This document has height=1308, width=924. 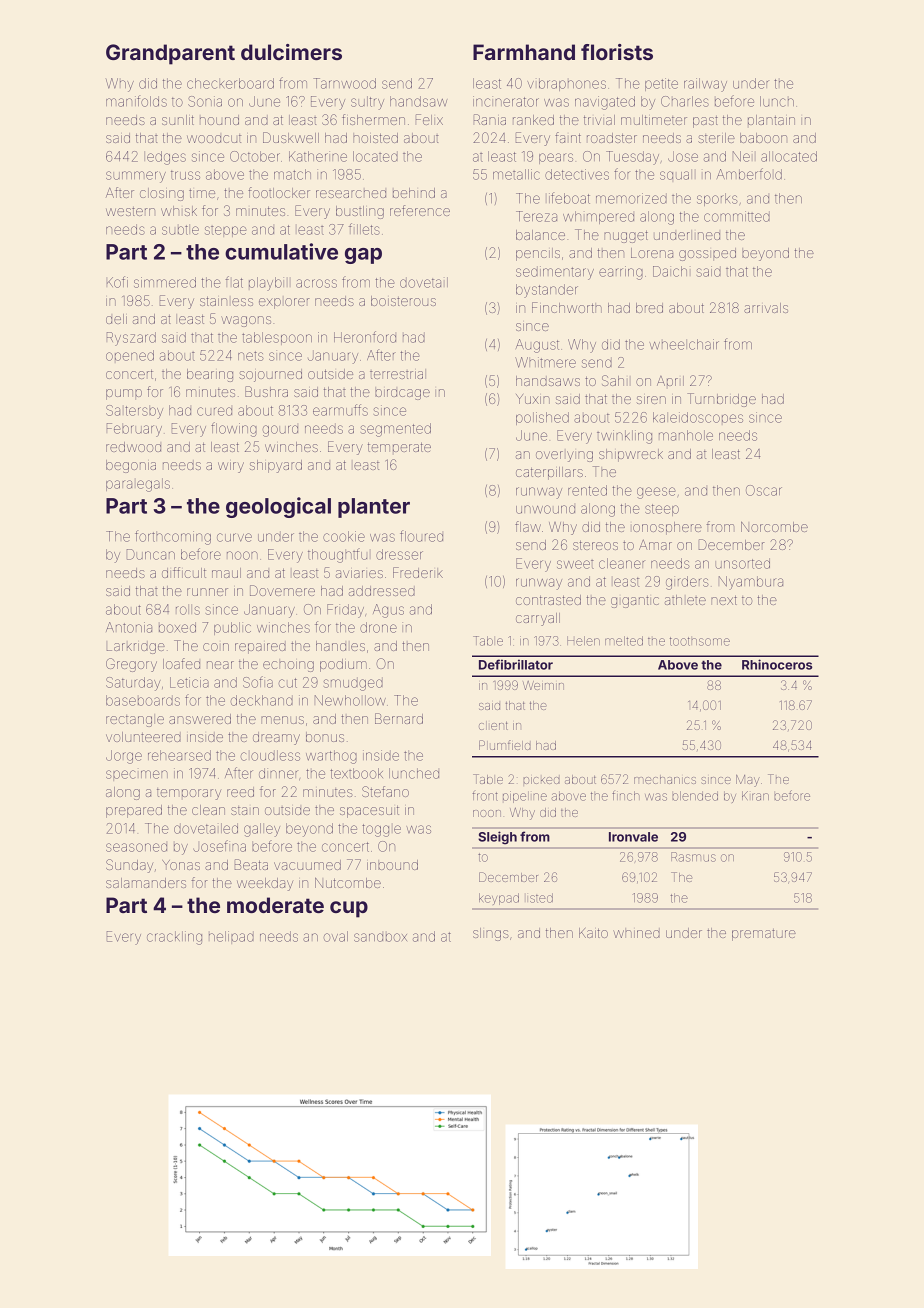 What do you see at coordinates (524, 52) in the document?
I see `Farmhand` at bounding box center [524, 52].
